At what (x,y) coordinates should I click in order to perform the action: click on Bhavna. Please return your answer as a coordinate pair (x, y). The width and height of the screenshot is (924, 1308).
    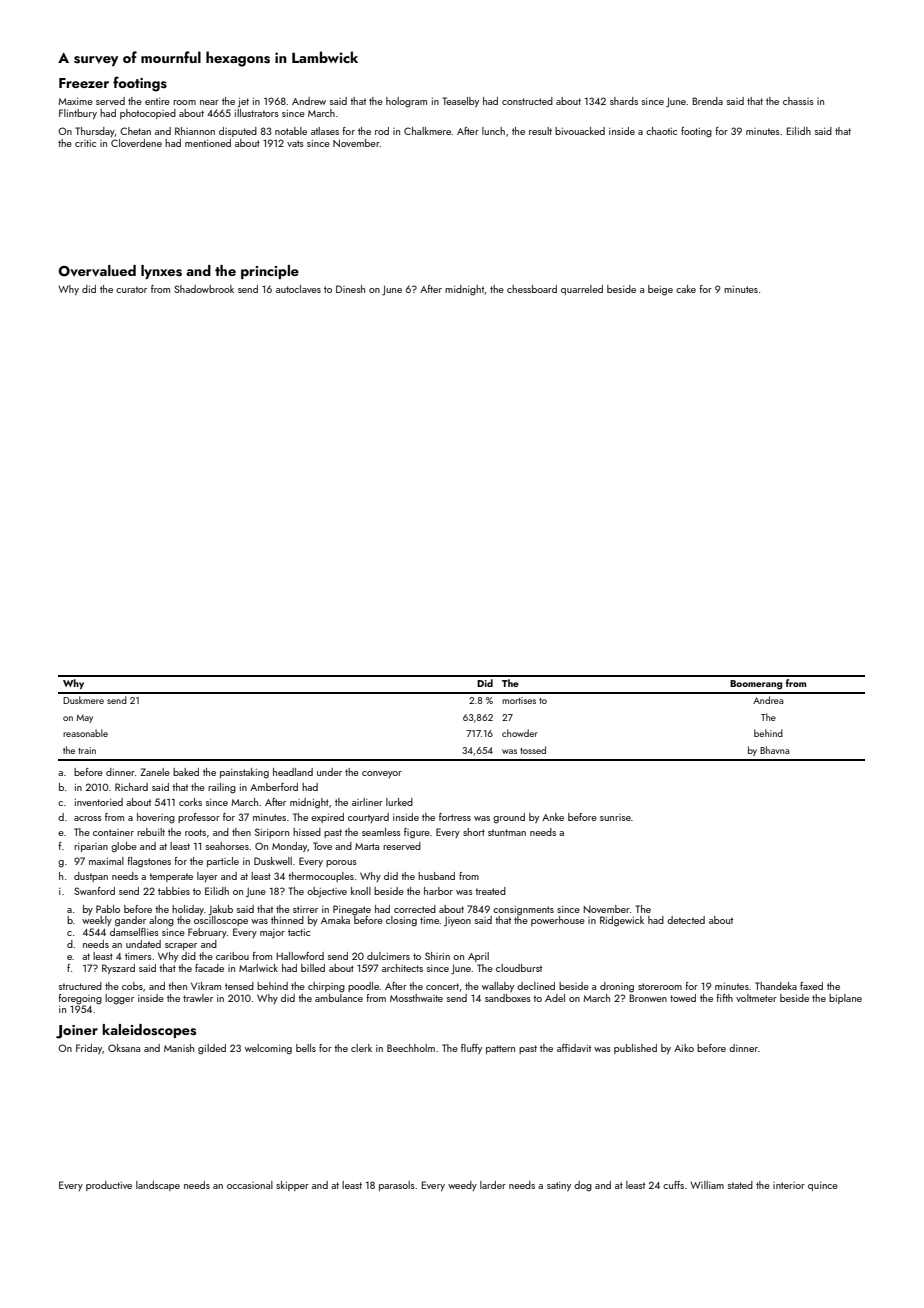
    Looking at the image, I should click on (774, 750).
